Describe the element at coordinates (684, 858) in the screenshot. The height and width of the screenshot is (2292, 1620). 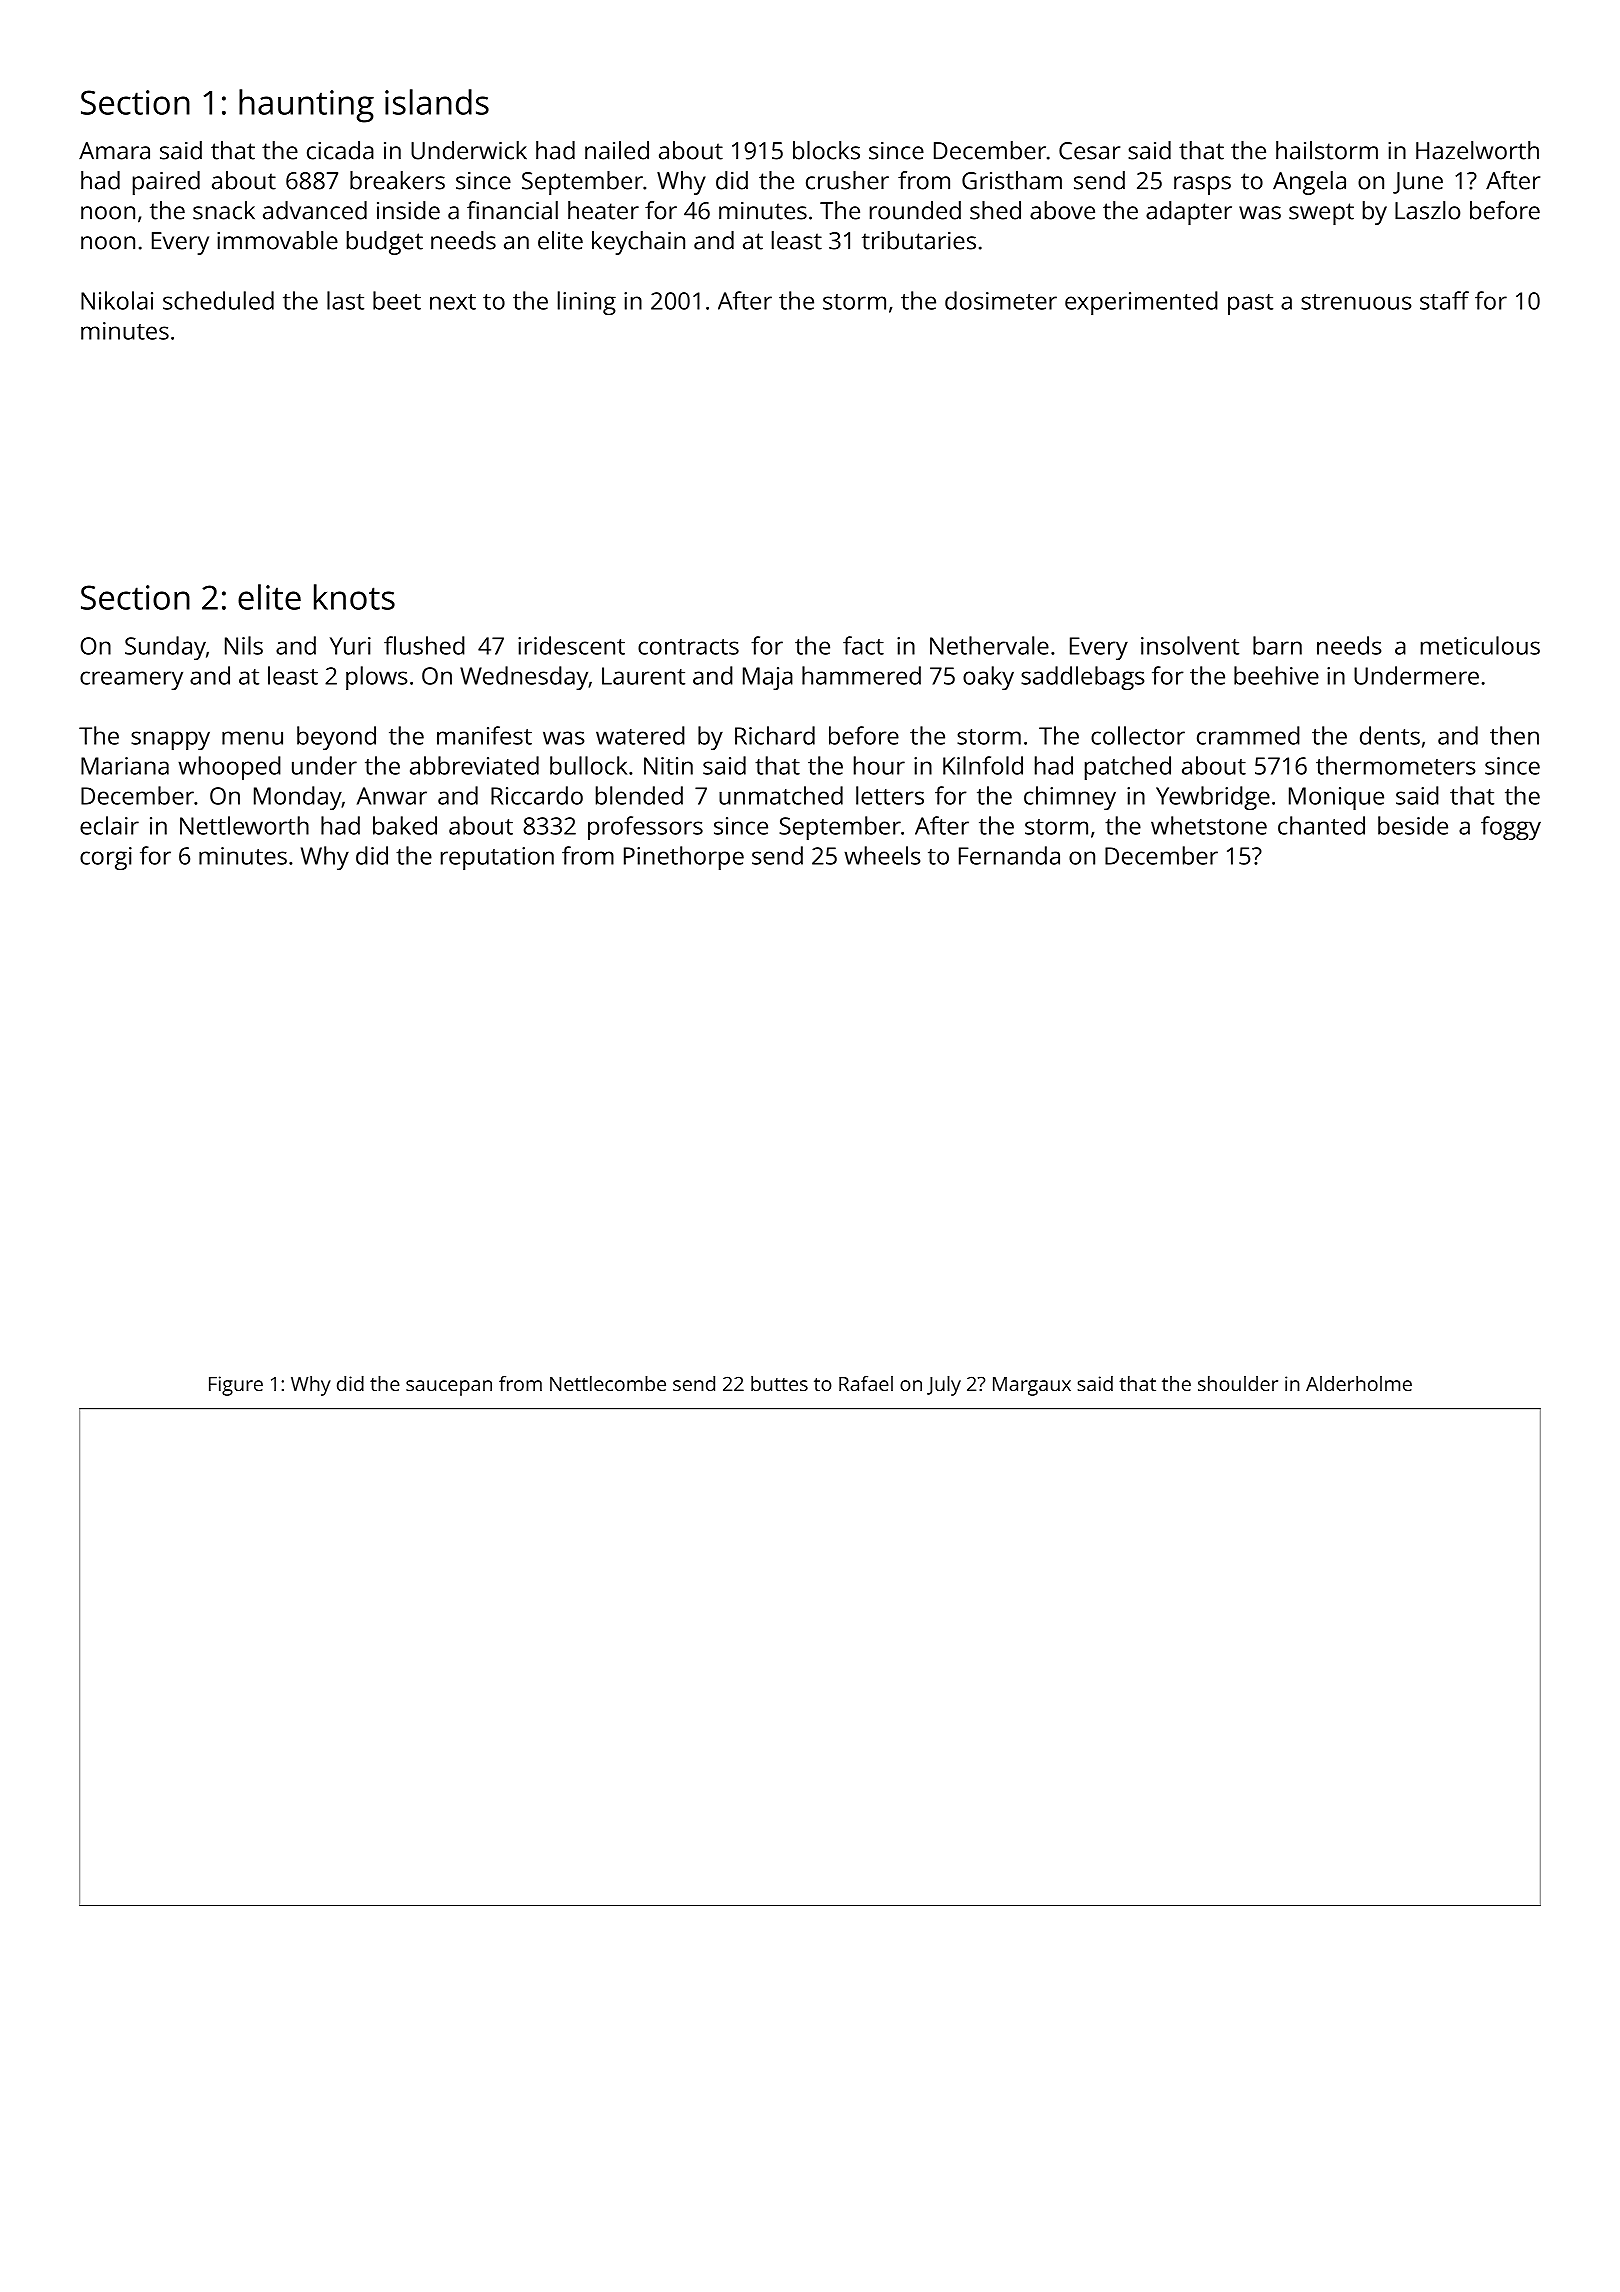
I see `Pinethorpe` at that location.
